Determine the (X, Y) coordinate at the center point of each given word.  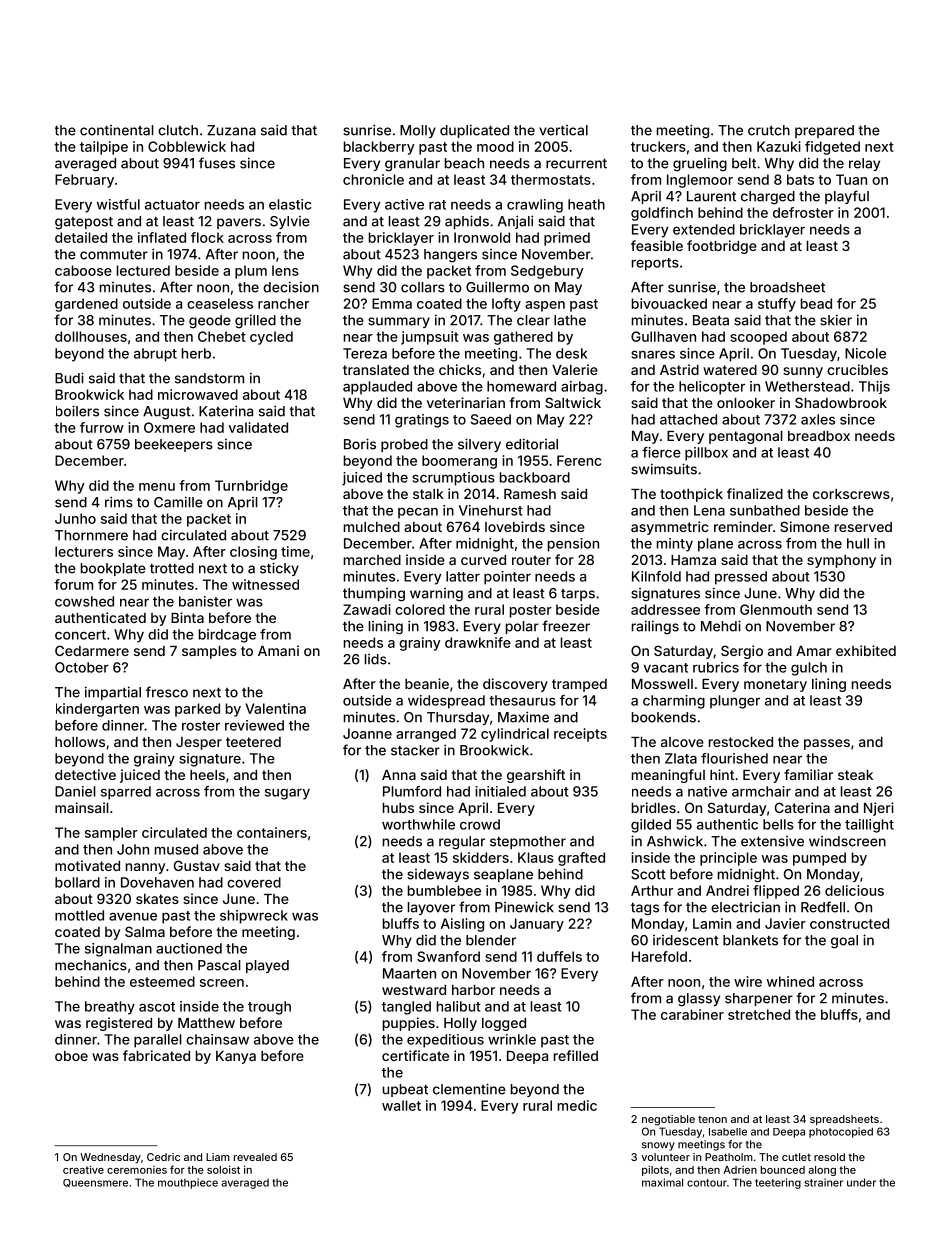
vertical (563, 130)
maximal (662, 1182)
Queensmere (95, 1183)
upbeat (405, 1090)
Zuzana (231, 130)
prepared (824, 131)
